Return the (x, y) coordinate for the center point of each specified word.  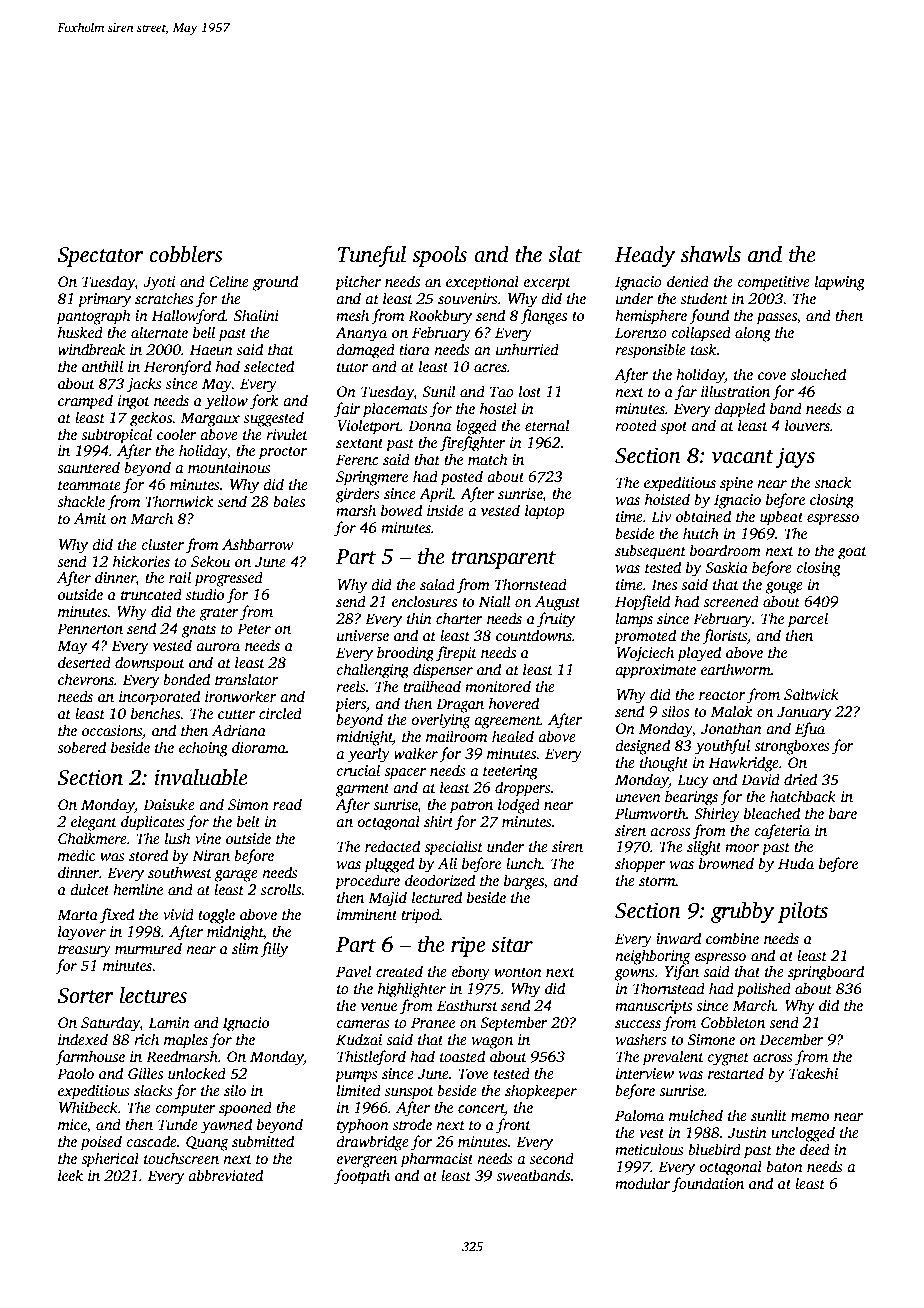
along (753, 334)
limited (359, 1090)
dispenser (443, 671)
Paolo (75, 1073)
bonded (186, 679)
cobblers (186, 254)
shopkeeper (541, 1092)
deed (815, 1149)
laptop (544, 512)
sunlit (769, 1115)
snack (833, 482)
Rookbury (440, 317)
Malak (731, 711)
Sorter (85, 996)
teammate (89, 485)
